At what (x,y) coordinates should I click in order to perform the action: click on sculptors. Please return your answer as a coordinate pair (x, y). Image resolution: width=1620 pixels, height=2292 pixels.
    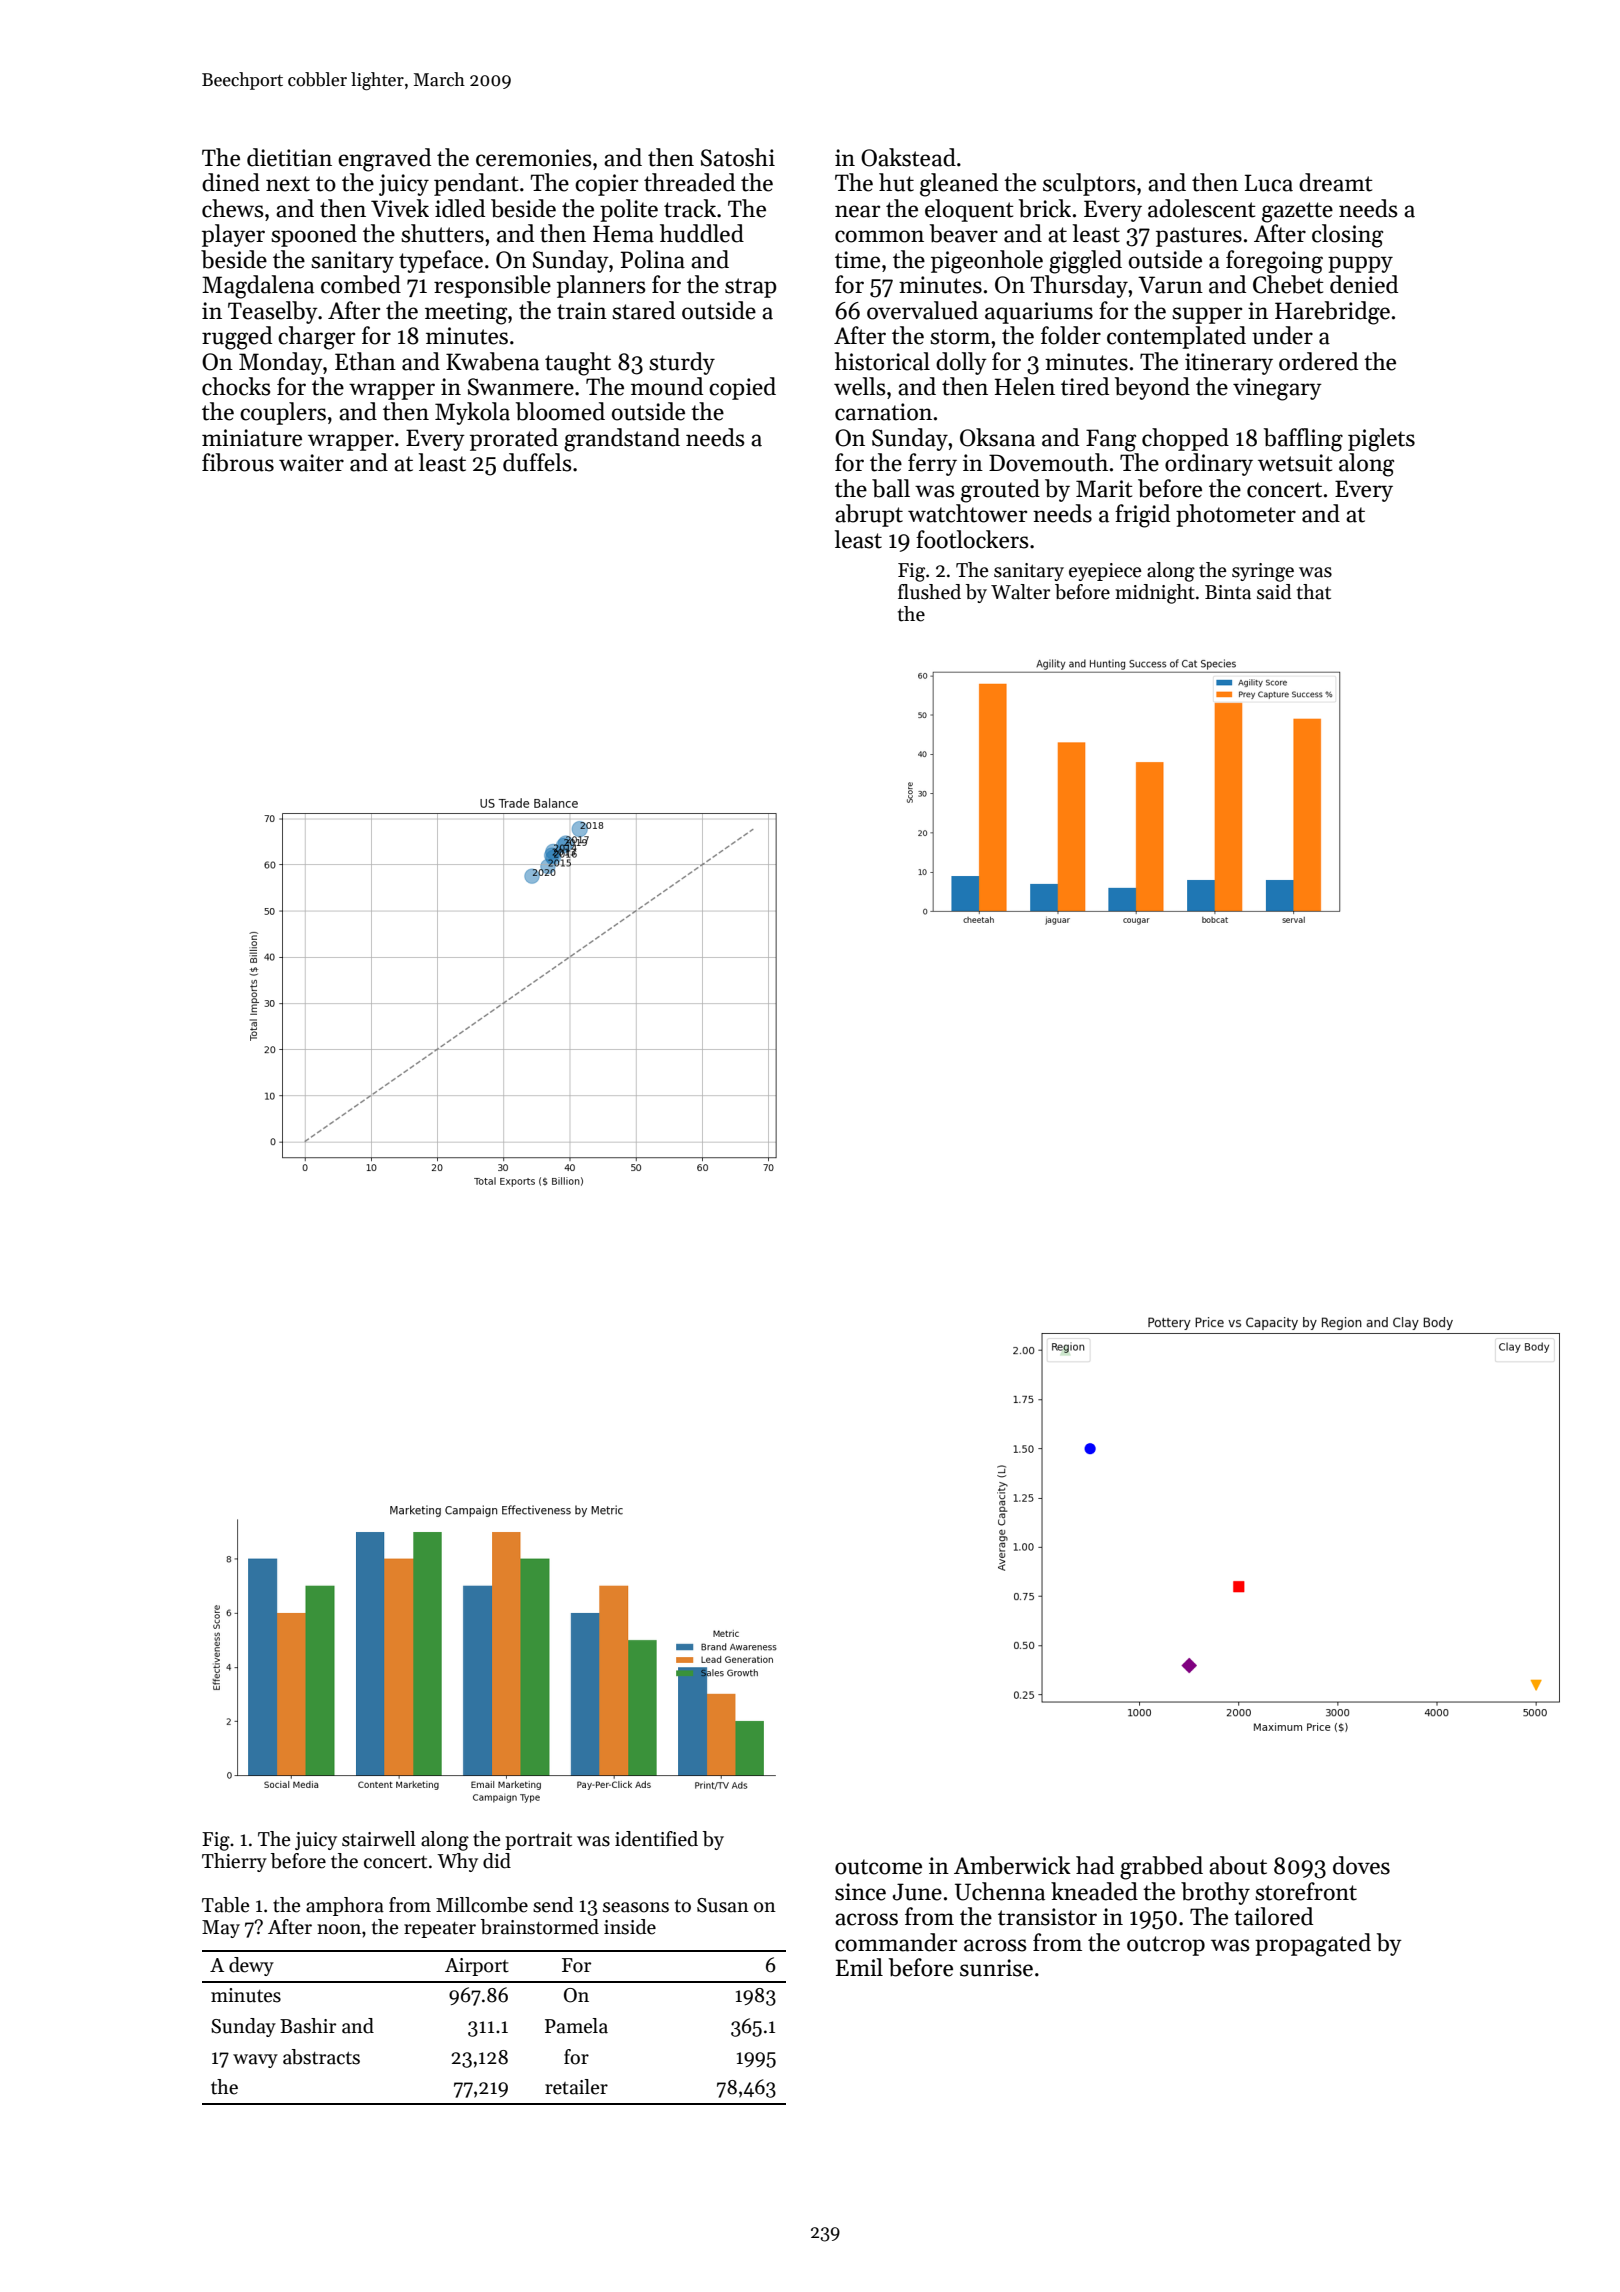
    Looking at the image, I should click on (1089, 184).
